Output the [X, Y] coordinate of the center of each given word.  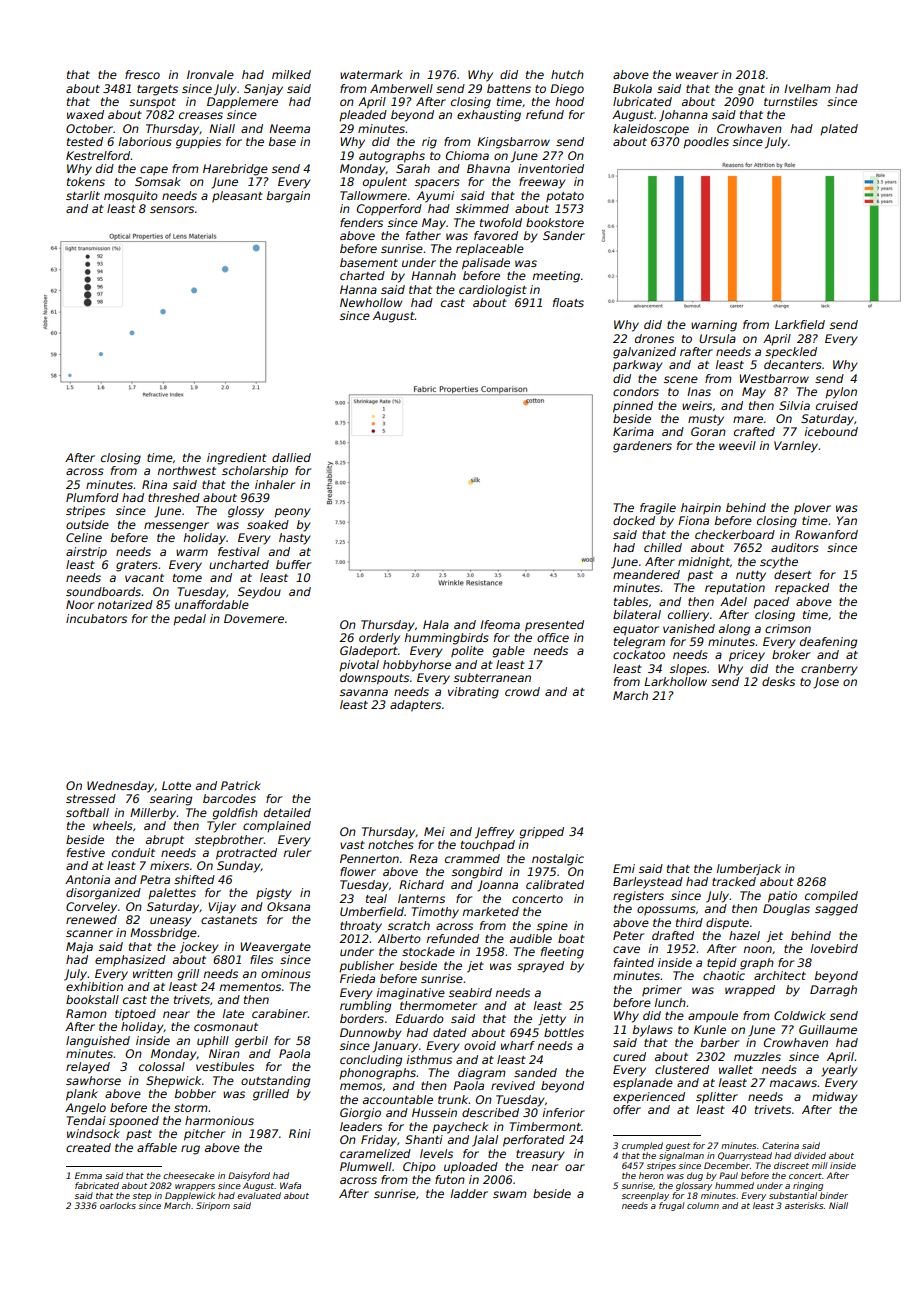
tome [187, 578]
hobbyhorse [417, 666]
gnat [751, 90]
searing [171, 800]
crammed [472, 858]
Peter [628, 935]
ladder [469, 1193]
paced [771, 603]
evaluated [259, 1195]
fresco [142, 74]
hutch [567, 74]
